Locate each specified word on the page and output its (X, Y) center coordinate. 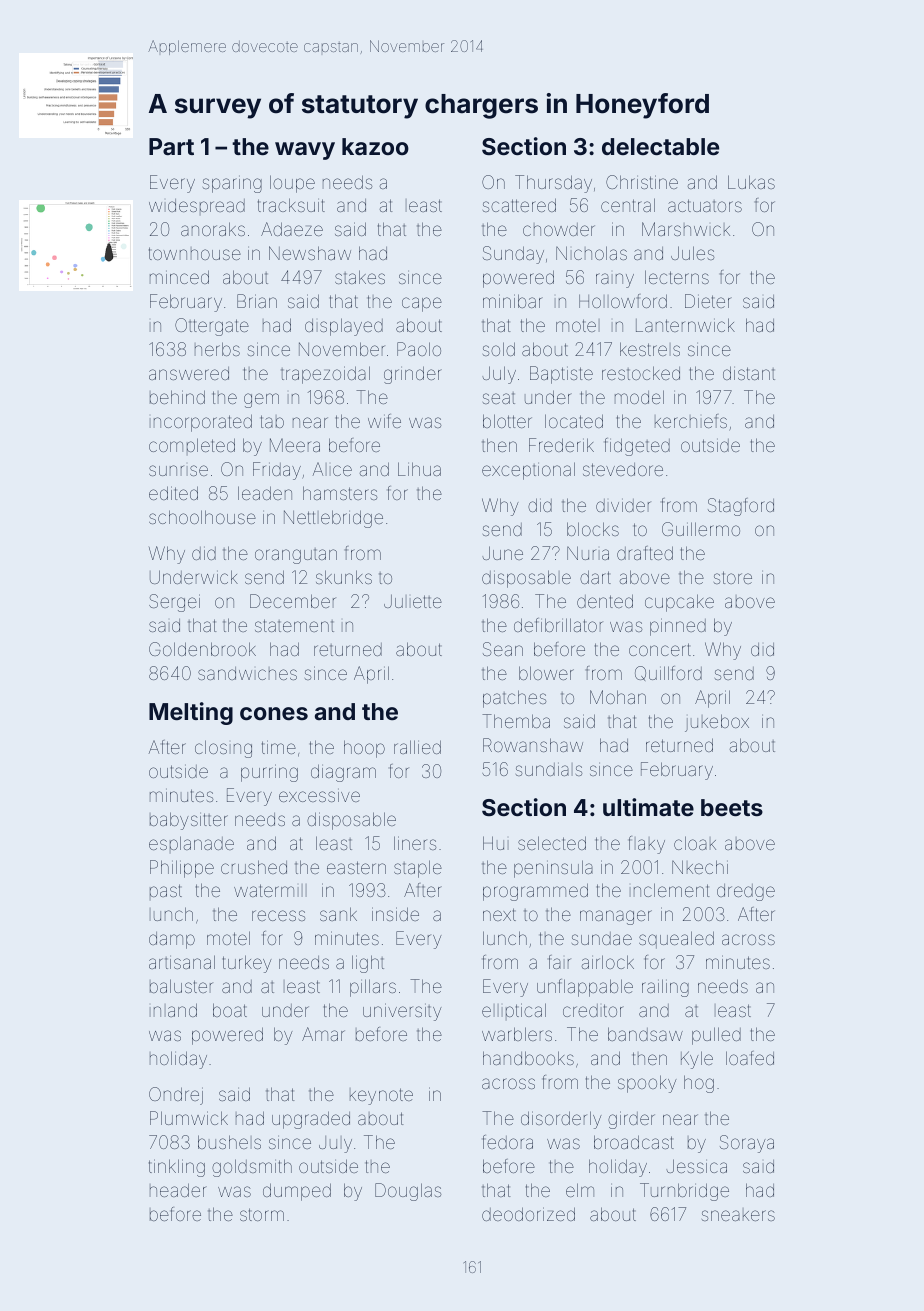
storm (262, 1214)
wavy (305, 151)
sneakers (738, 1215)
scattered (519, 205)
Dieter (708, 301)
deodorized (528, 1214)
